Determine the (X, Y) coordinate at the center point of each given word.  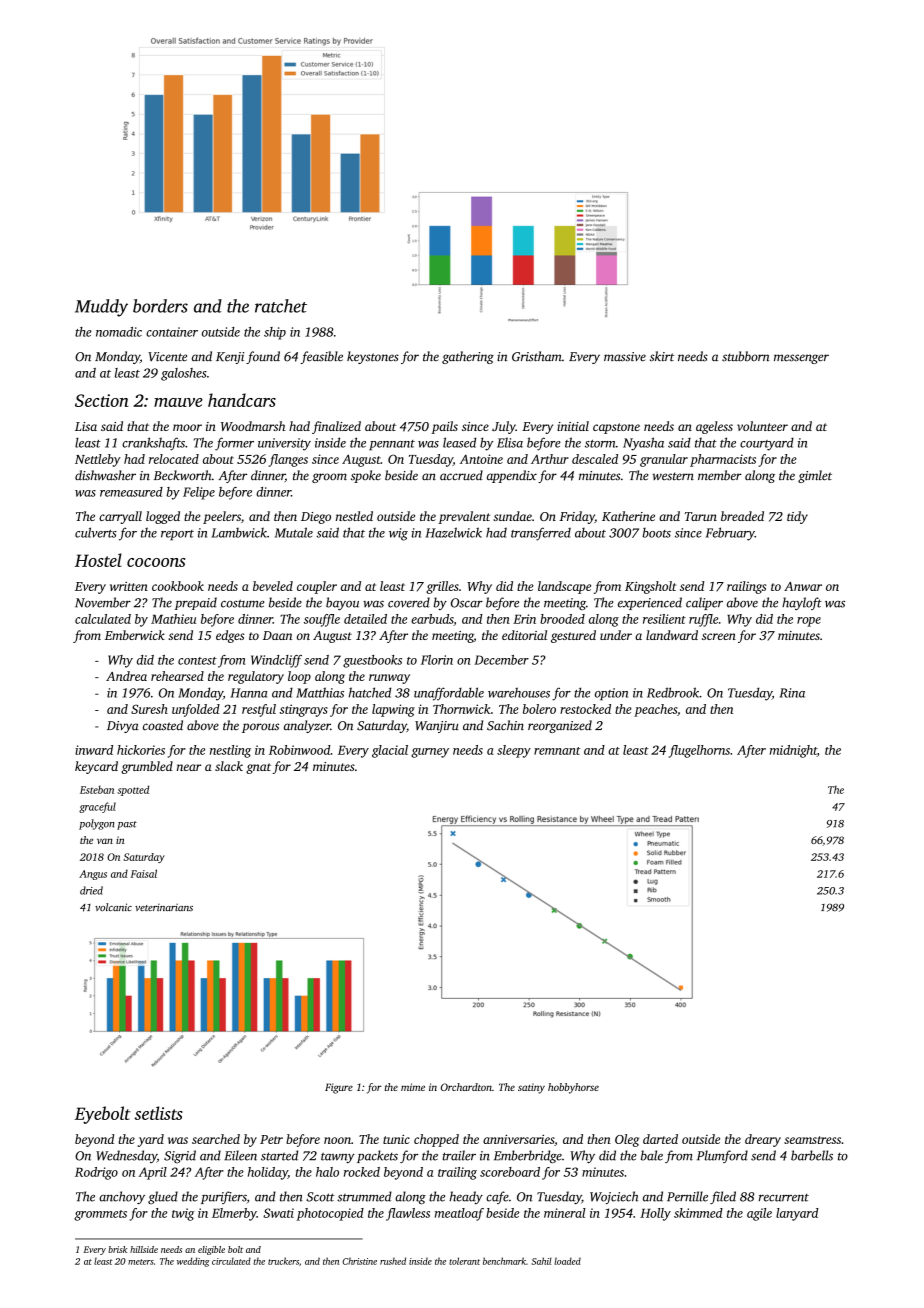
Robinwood (299, 750)
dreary (763, 1140)
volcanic (113, 907)
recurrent (784, 1198)
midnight (793, 751)
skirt (662, 356)
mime (413, 1087)
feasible (322, 357)
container (172, 332)
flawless (408, 1214)
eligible (211, 1250)
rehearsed (177, 676)
